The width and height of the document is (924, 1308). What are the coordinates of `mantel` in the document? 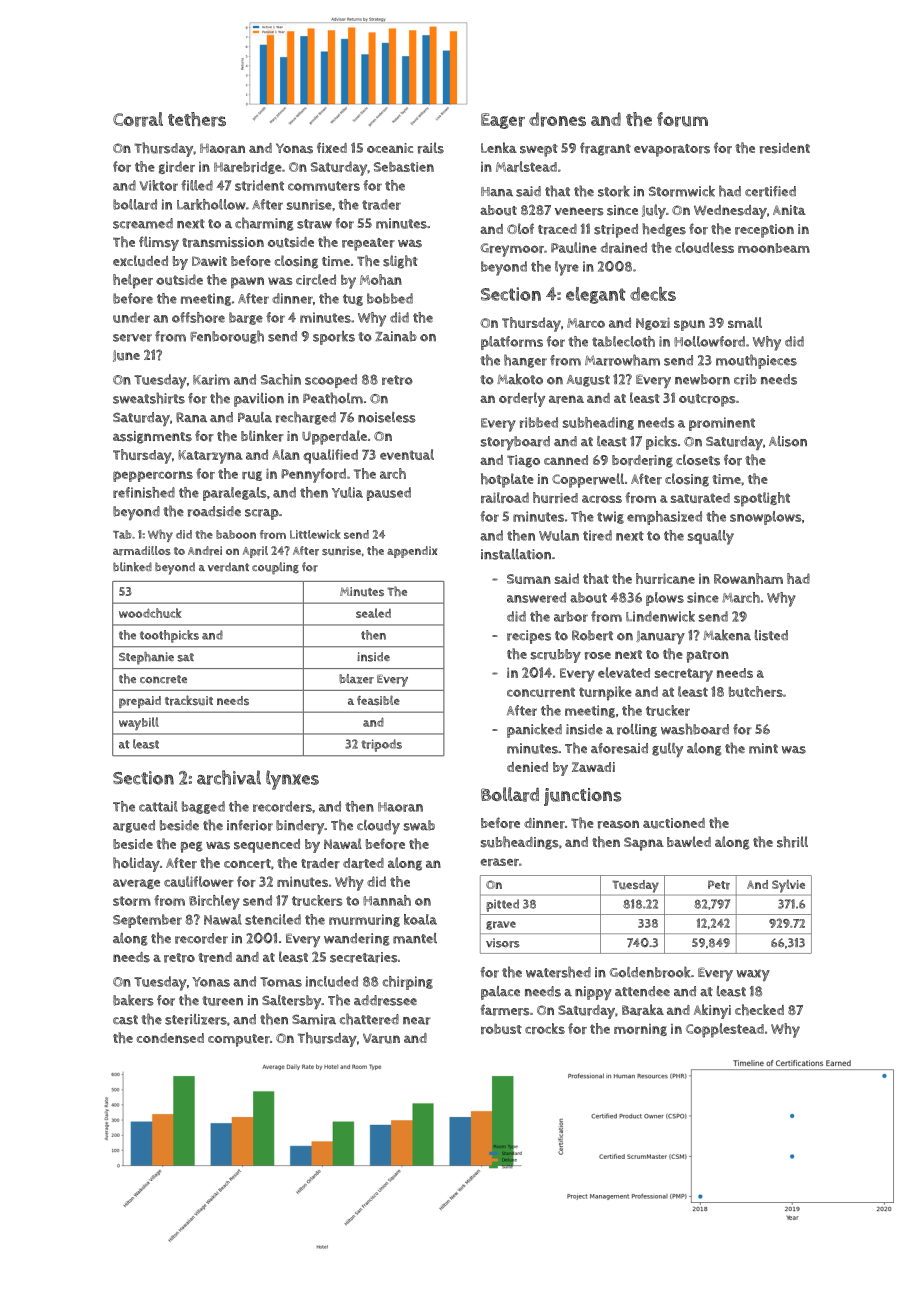 It's located at (415, 938).
